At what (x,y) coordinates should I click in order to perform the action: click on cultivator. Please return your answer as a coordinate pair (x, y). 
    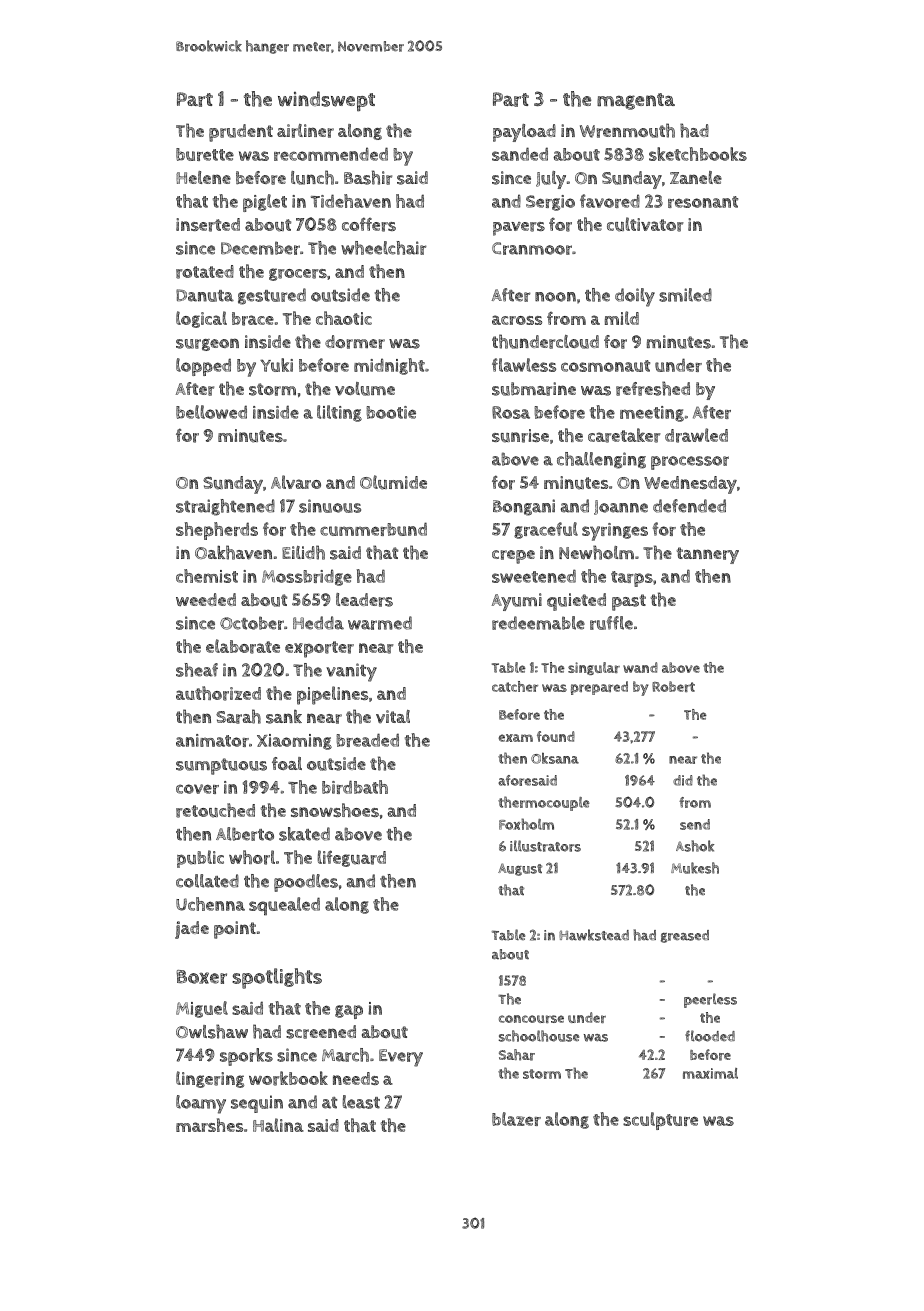
    Looking at the image, I should click on (645, 224).
